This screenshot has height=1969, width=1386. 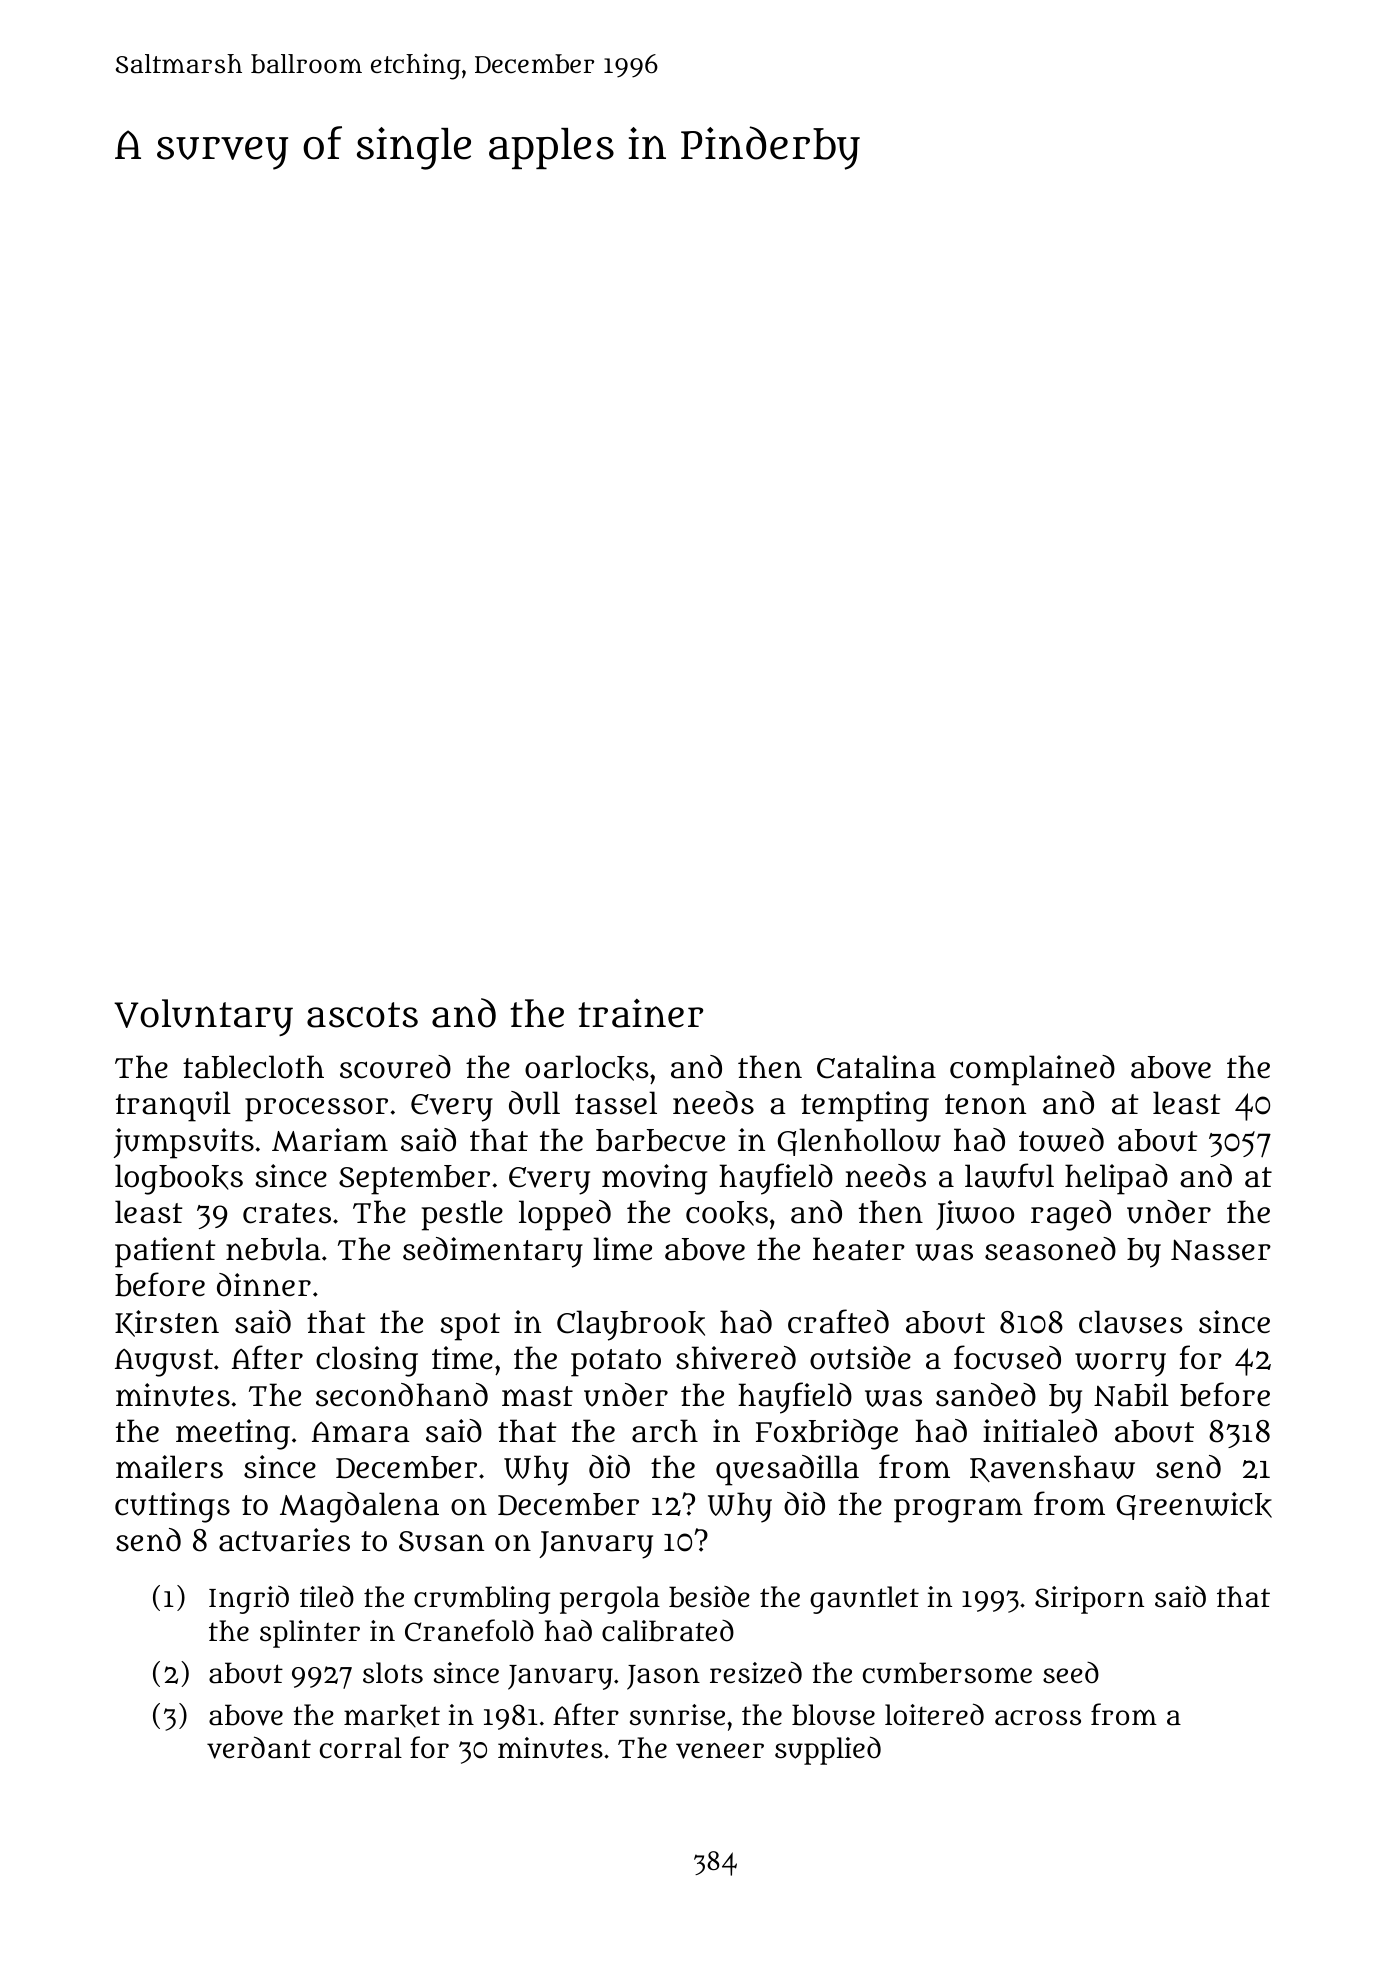 I want to click on processor, so click(x=316, y=1109).
